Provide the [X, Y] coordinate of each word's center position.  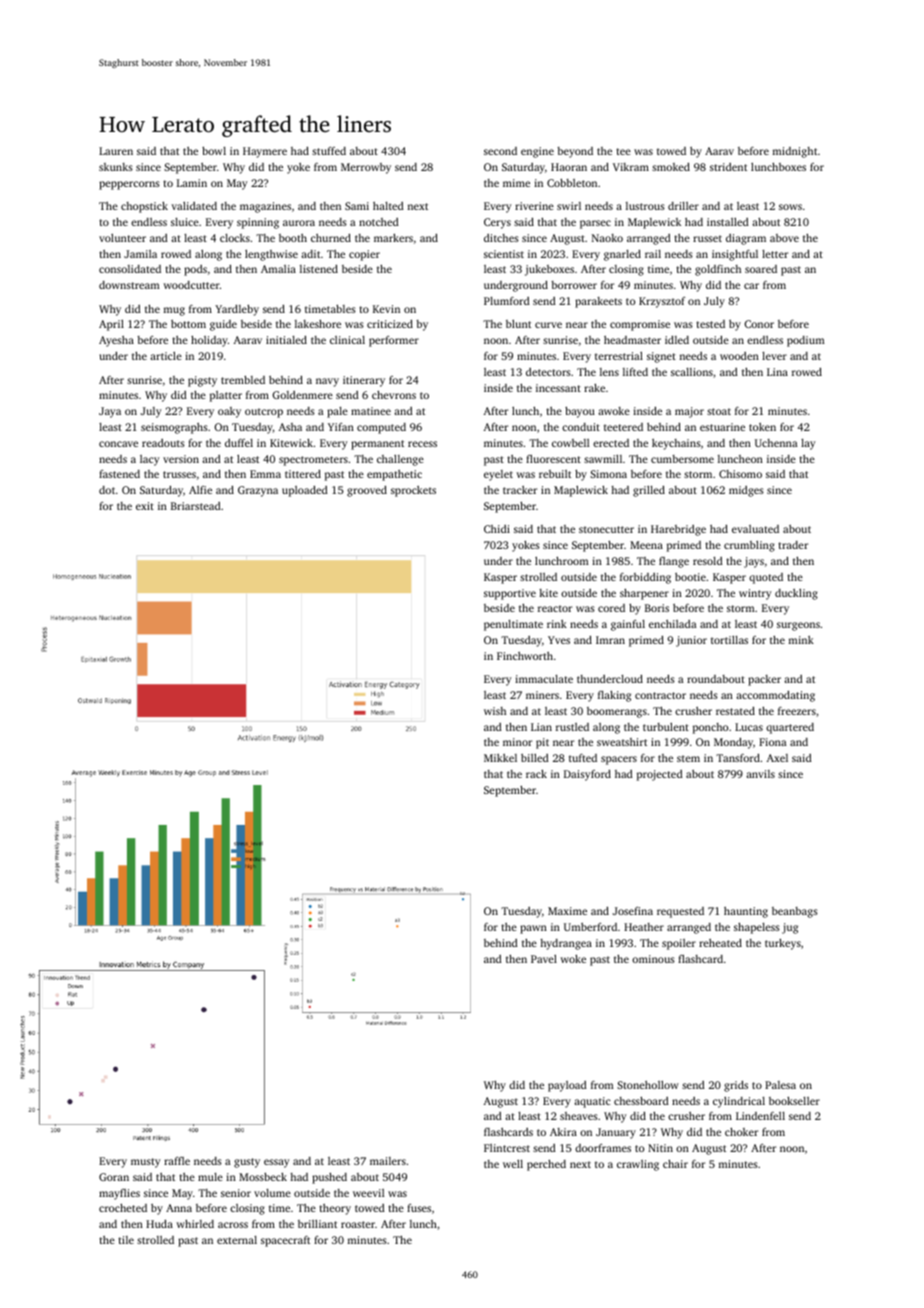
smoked [671, 167]
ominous [653, 959]
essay [277, 1163]
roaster [358, 1224]
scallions [692, 372]
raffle [177, 1161]
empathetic [394, 475]
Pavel [544, 959]
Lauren [116, 151]
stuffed [329, 151]
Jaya [110, 412]
